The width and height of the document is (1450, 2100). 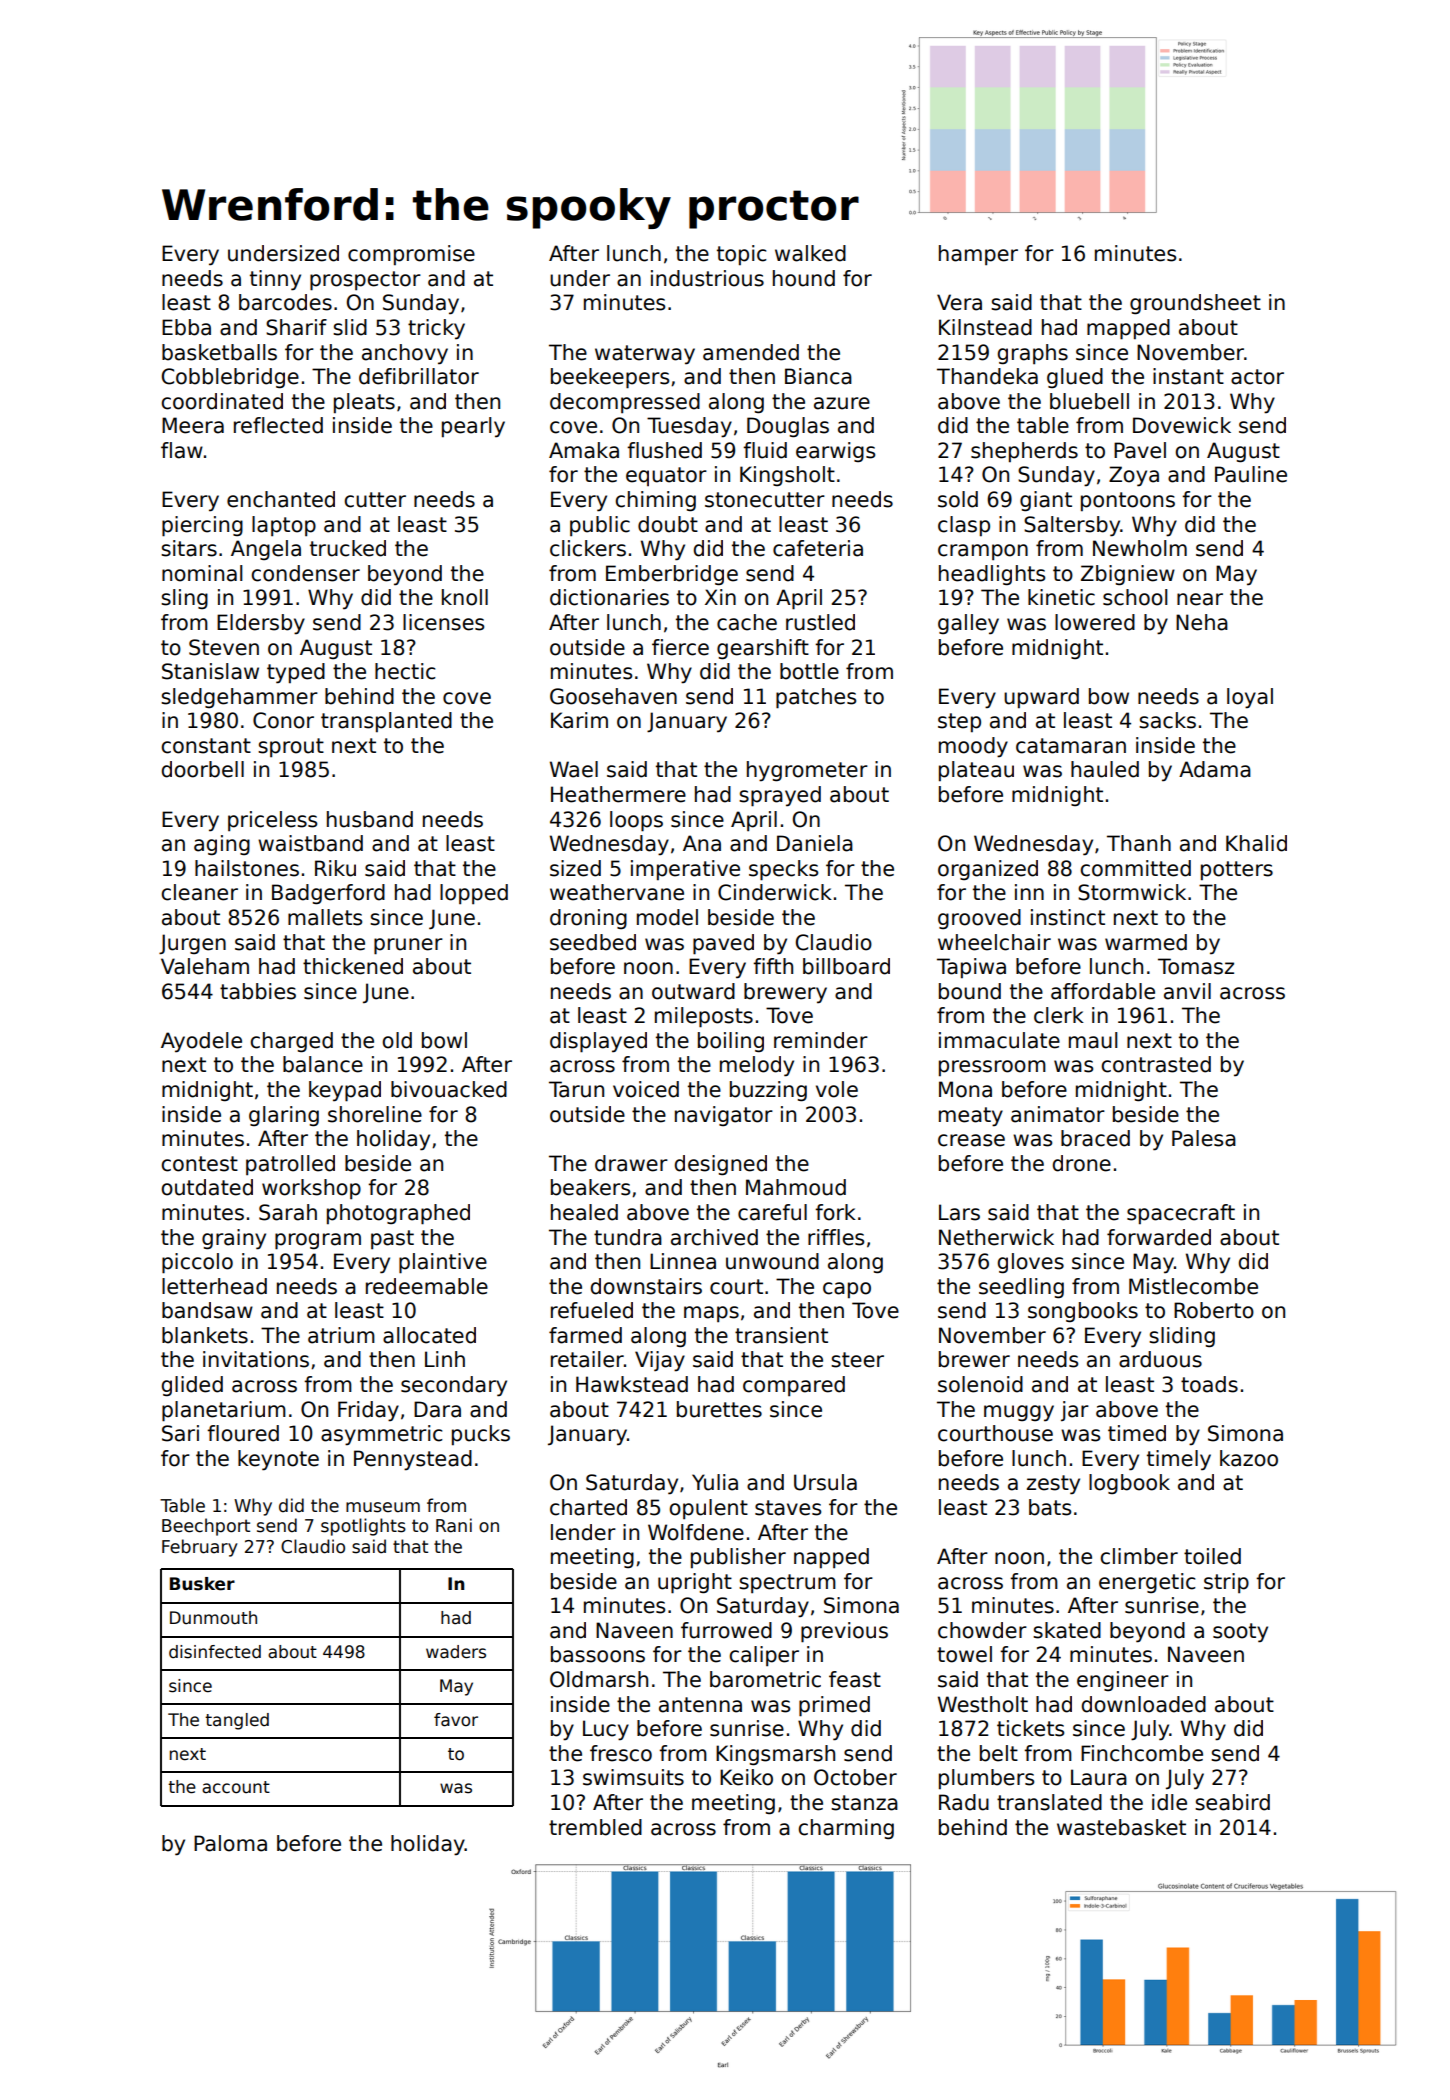 What do you see at coordinates (992, 1068) in the document?
I see `pressroom` at bounding box center [992, 1068].
